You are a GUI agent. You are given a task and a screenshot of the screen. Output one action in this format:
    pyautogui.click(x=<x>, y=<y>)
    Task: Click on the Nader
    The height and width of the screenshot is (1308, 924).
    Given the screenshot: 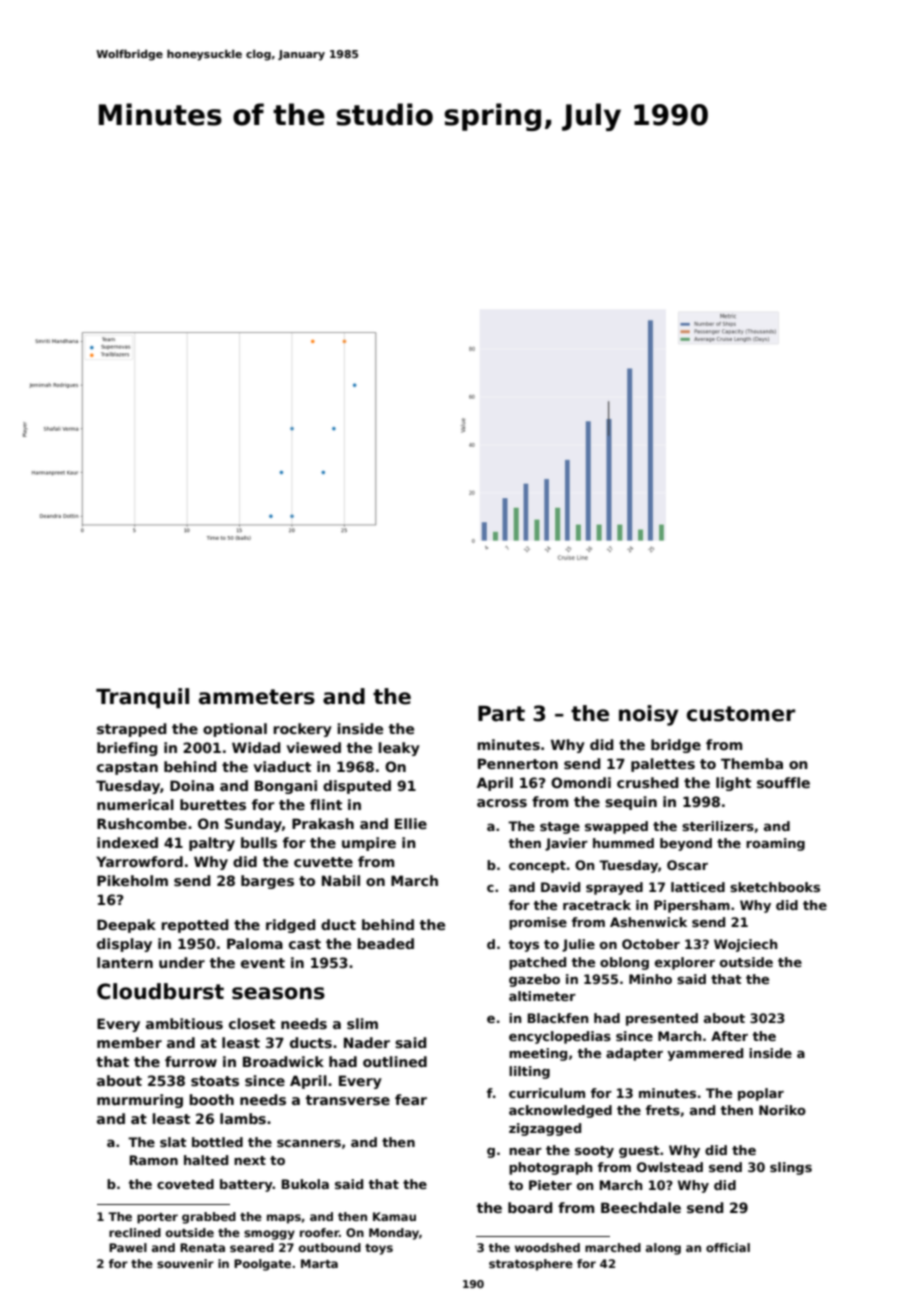 What is the action you would take?
    pyautogui.click(x=367, y=1042)
